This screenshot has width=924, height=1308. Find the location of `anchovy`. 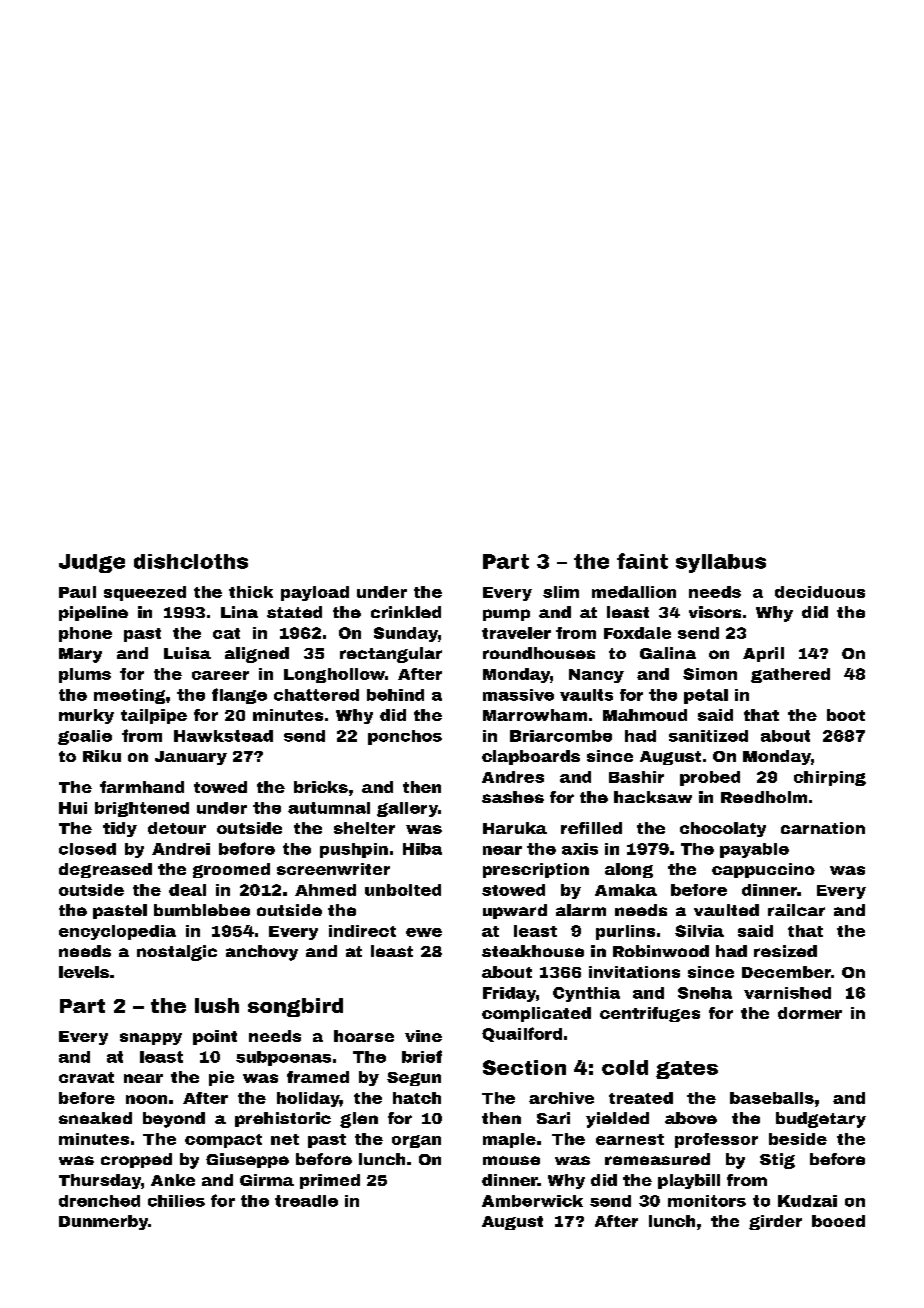

anchovy is located at coordinates (262, 953).
